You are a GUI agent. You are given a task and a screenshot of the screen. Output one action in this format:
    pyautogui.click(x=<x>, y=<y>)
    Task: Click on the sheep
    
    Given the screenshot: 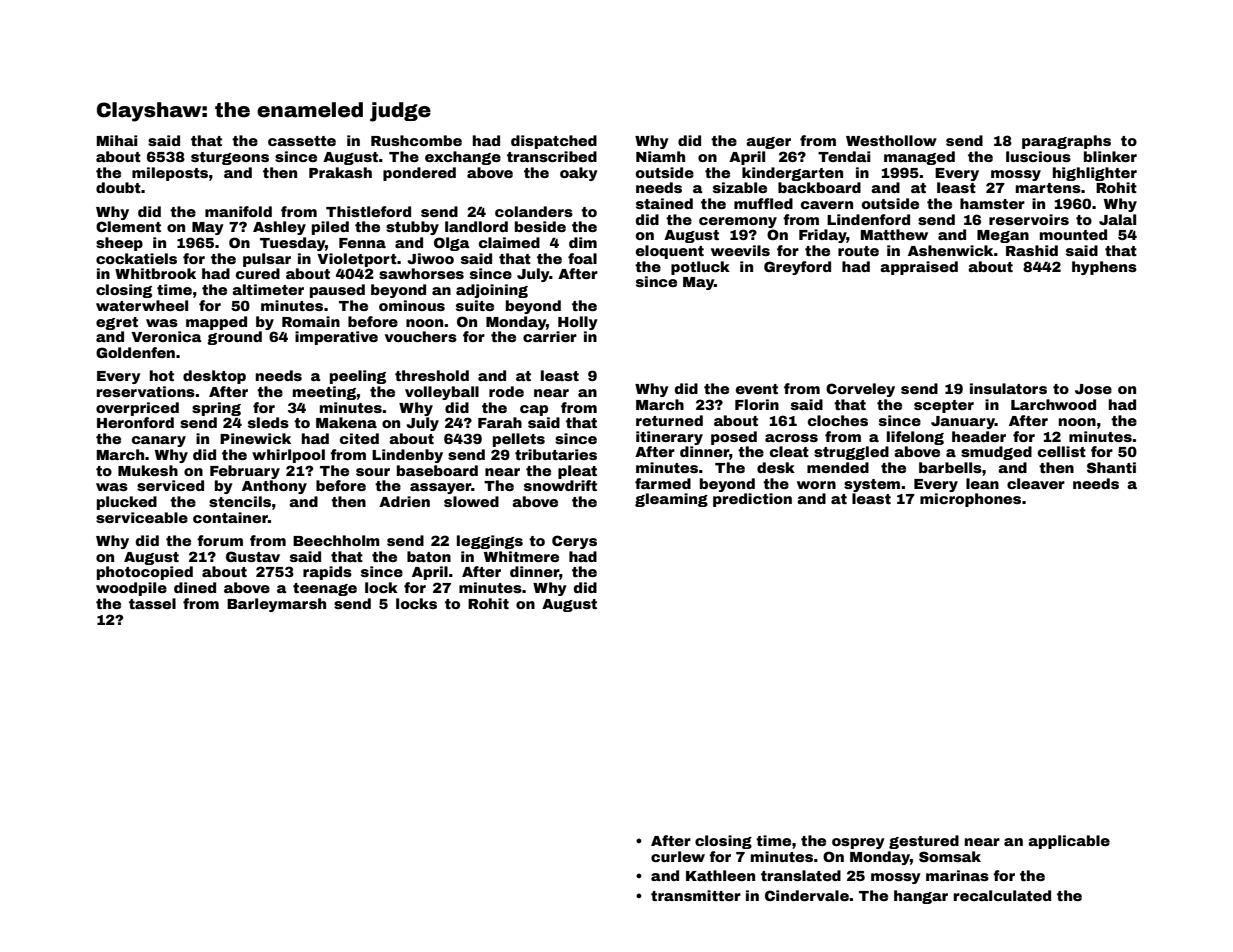 What is the action you would take?
    pyautogui.click(x=119, y=244)
